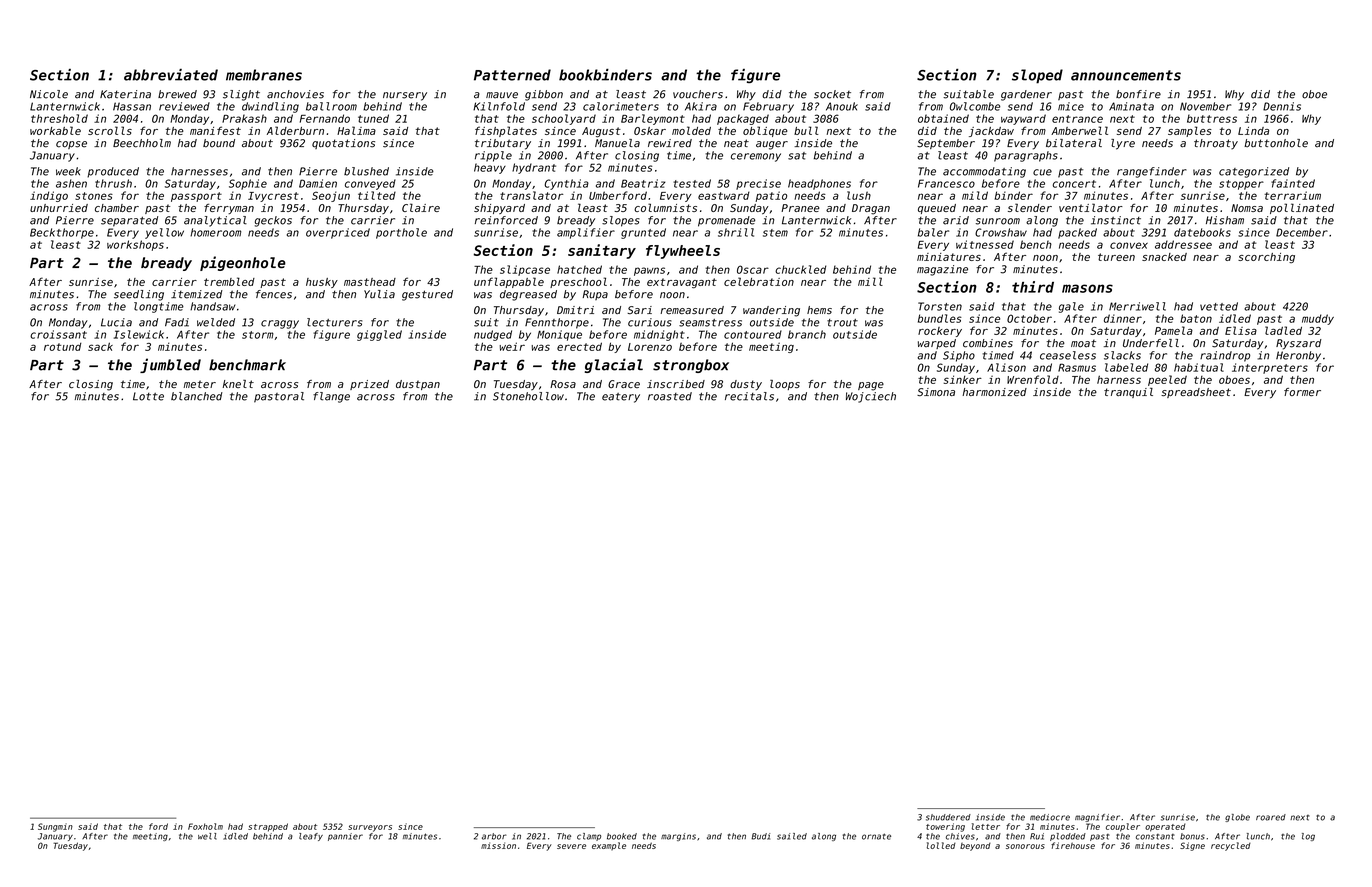 The height and width of the screenshot is (887, 1372). I want to click on eatery, so click(621, 398).
